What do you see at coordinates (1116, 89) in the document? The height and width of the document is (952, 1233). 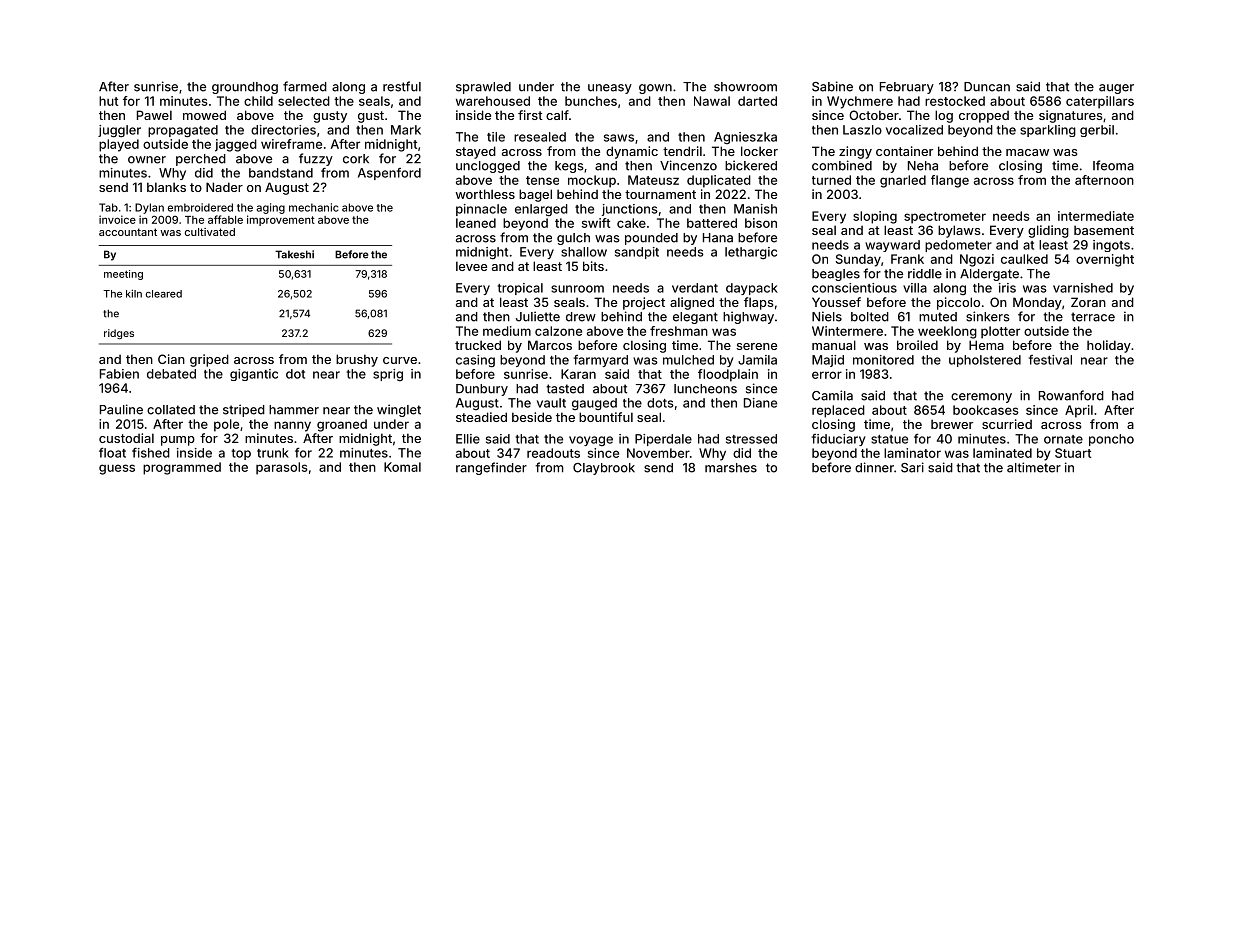 I see `auger` at bounding box center [1116, 89].
